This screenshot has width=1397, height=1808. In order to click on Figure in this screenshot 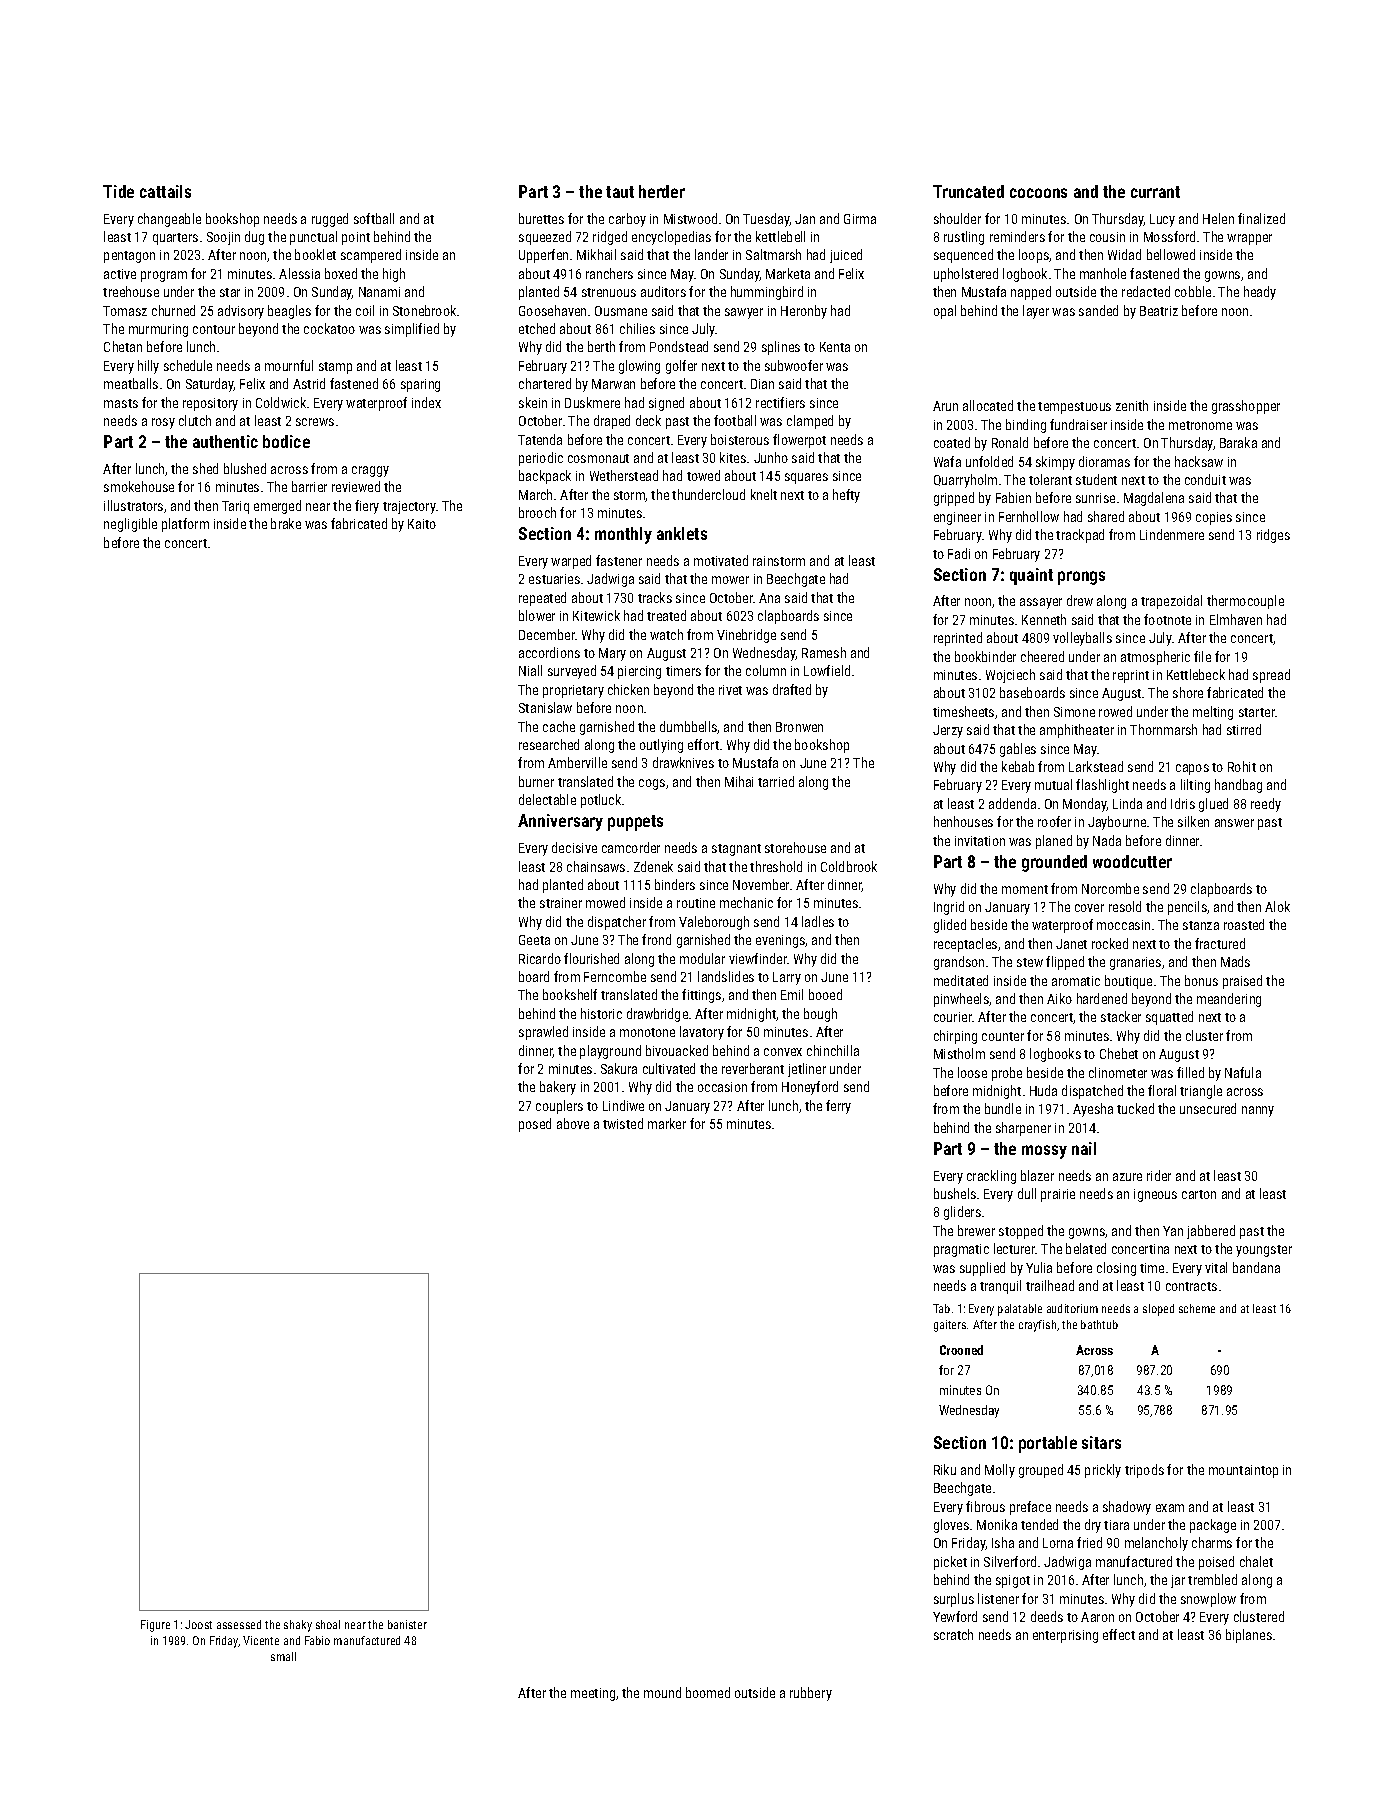, I will do `click(155, 1626)`.
